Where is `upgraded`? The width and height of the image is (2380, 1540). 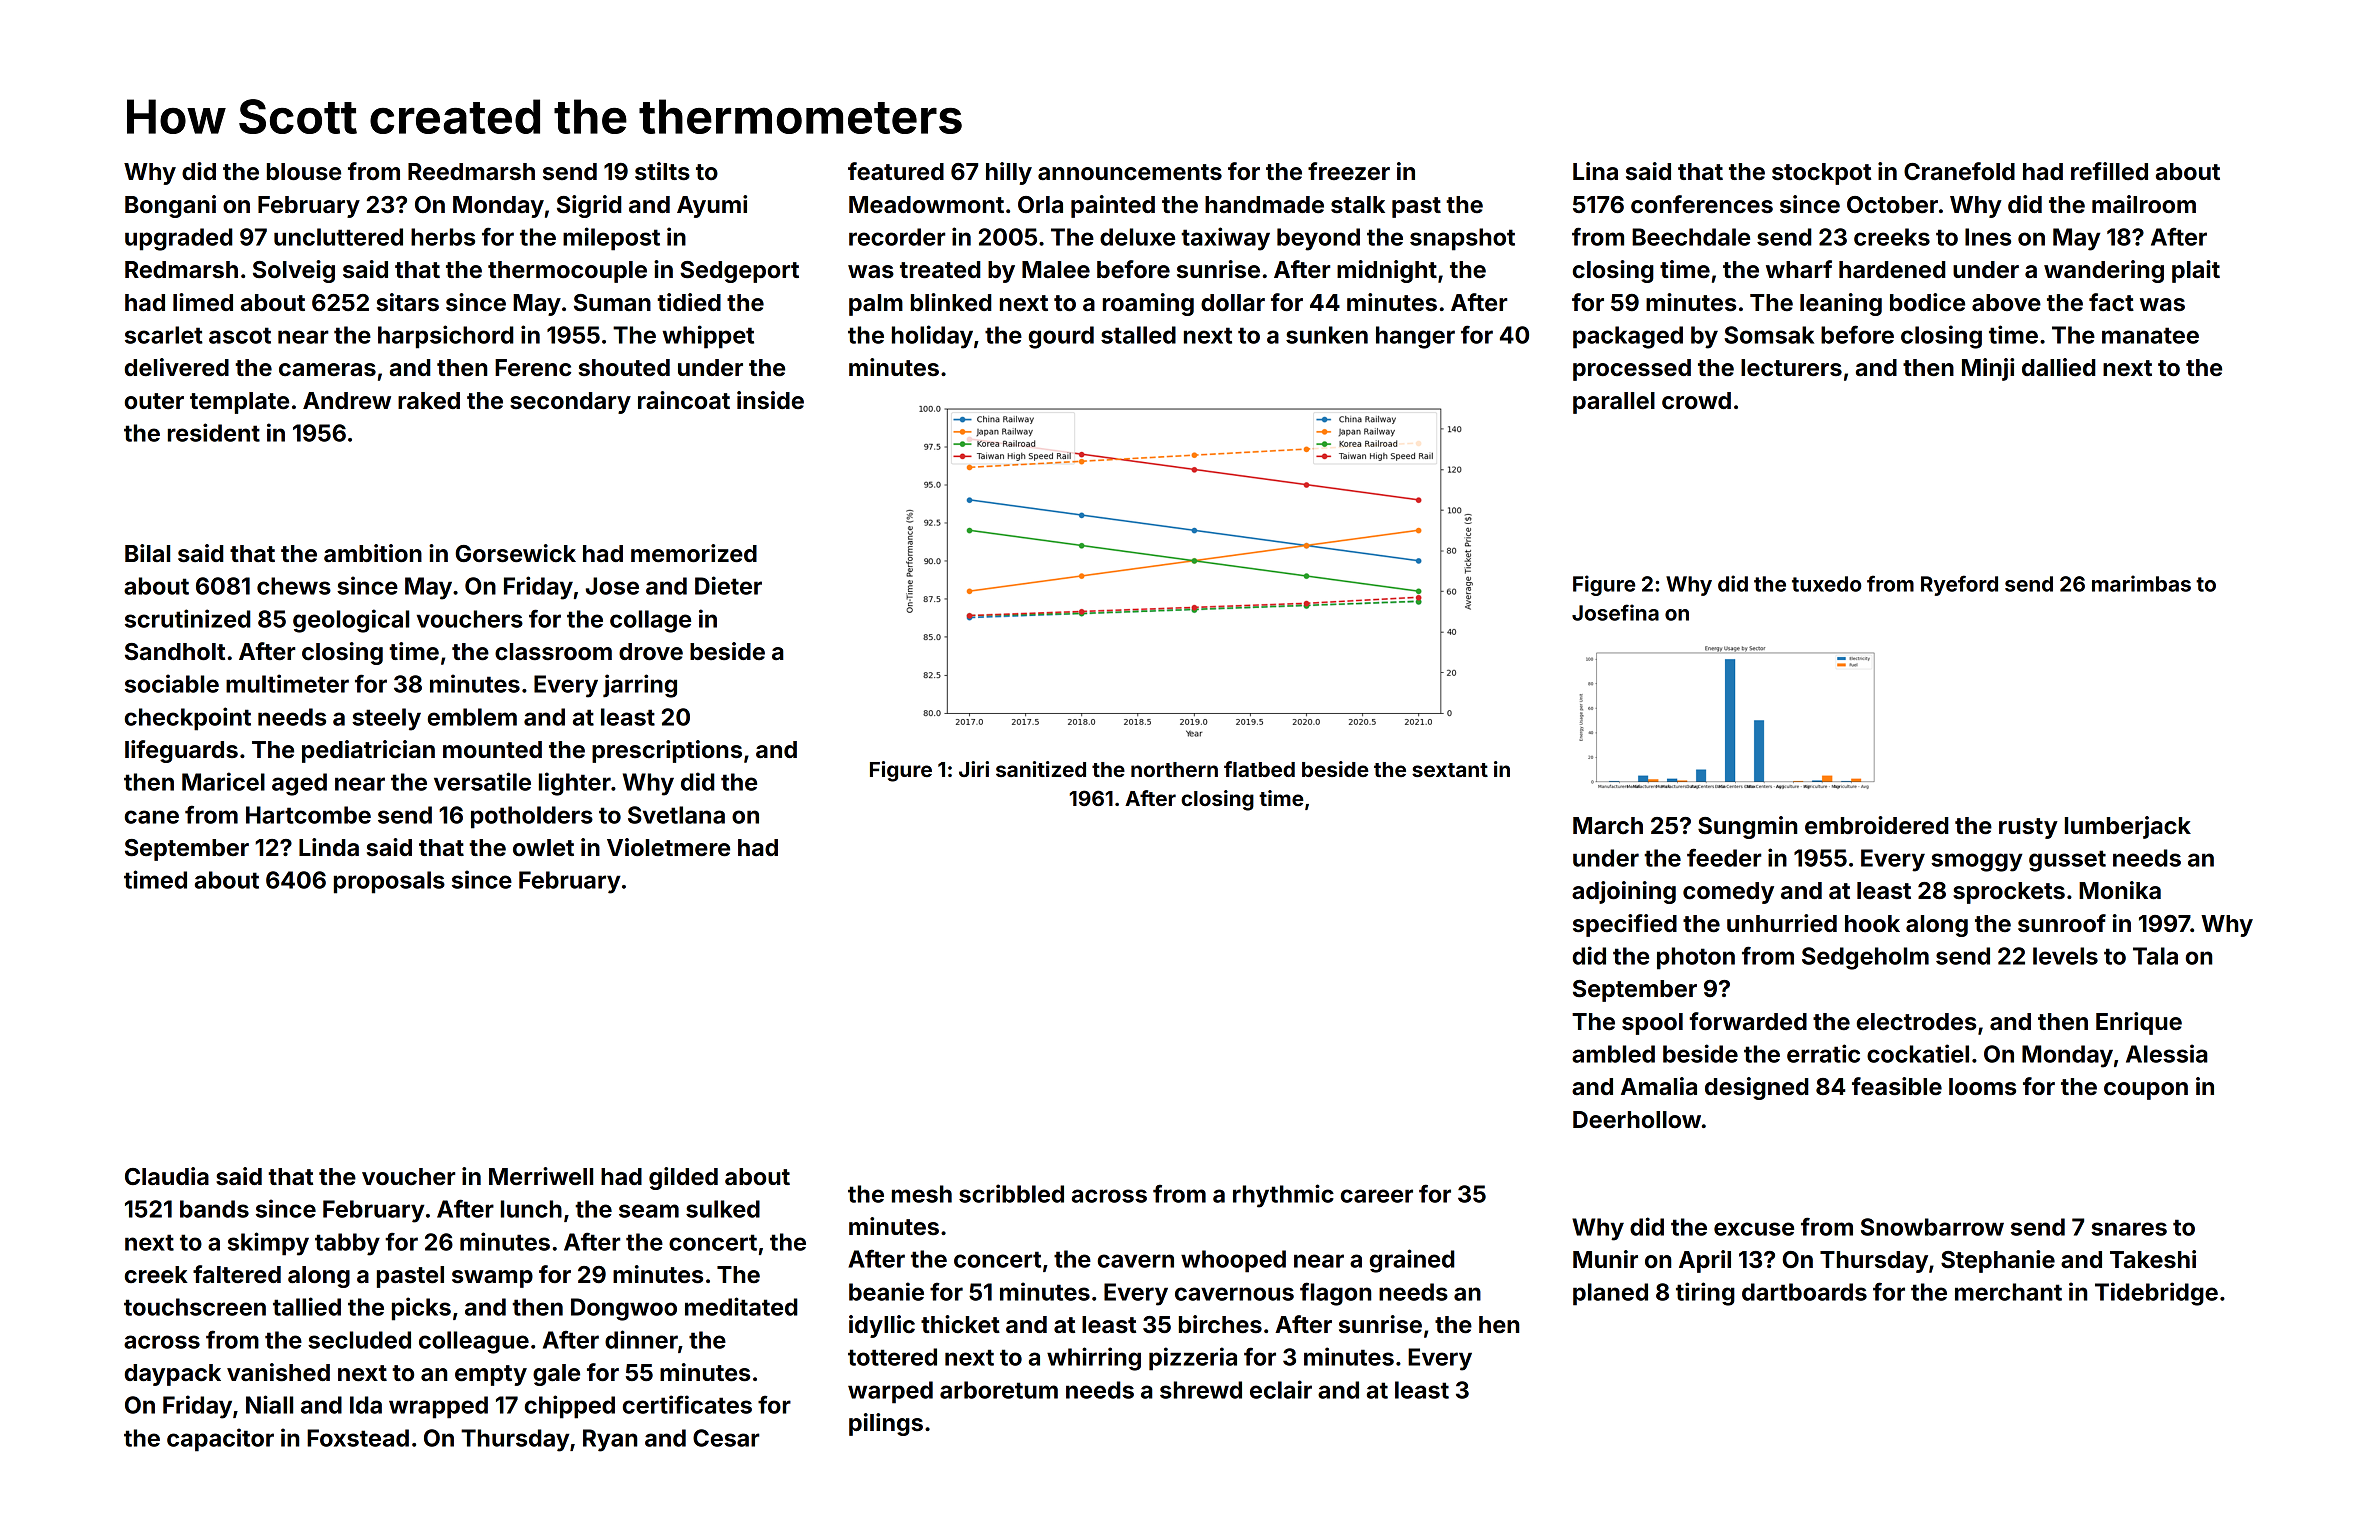
upgraded is located at coordinates (179, 239).
